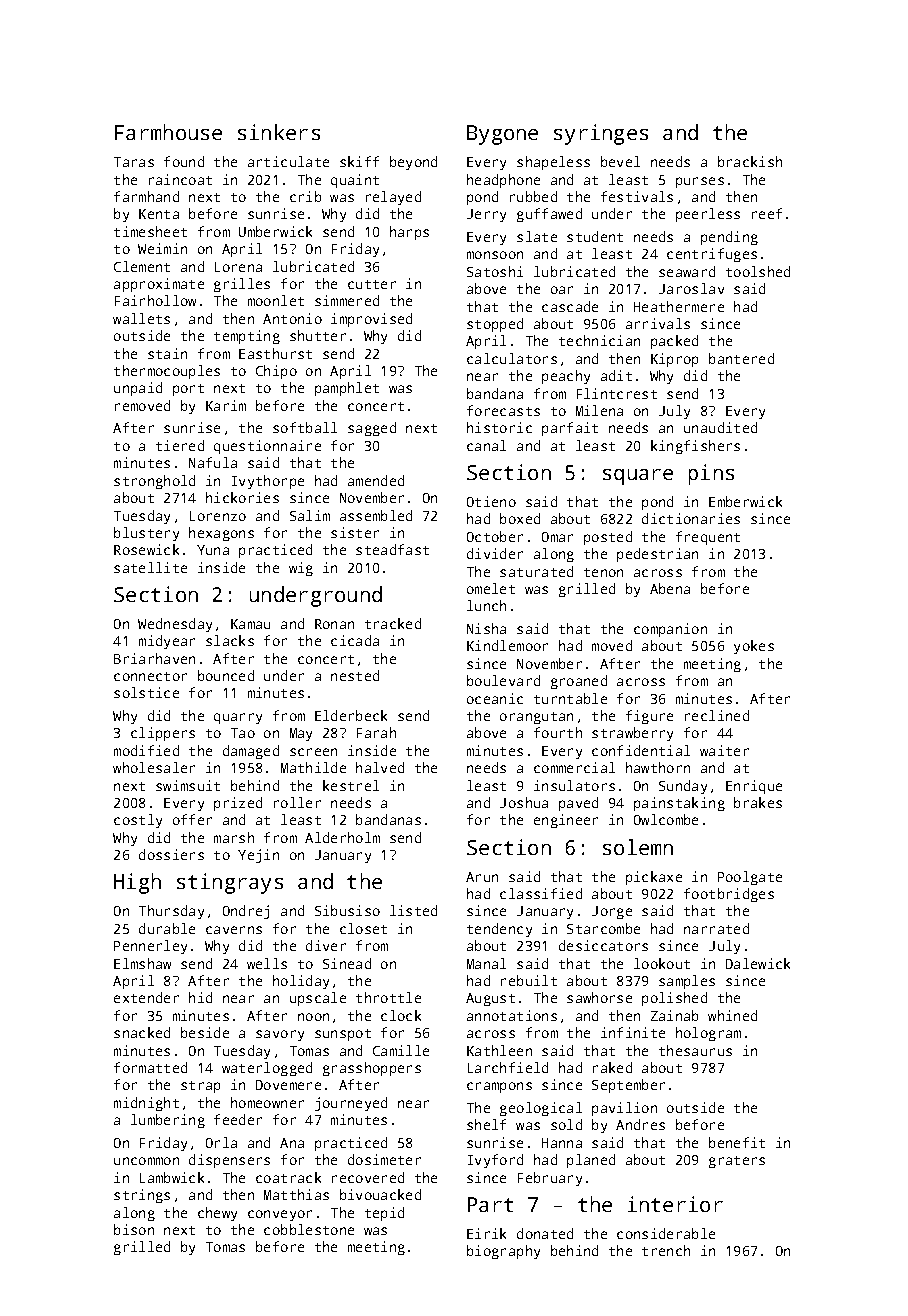  Describe the element at coordinates (310, 515) in the screenshot. I see `Salim` at that location.
